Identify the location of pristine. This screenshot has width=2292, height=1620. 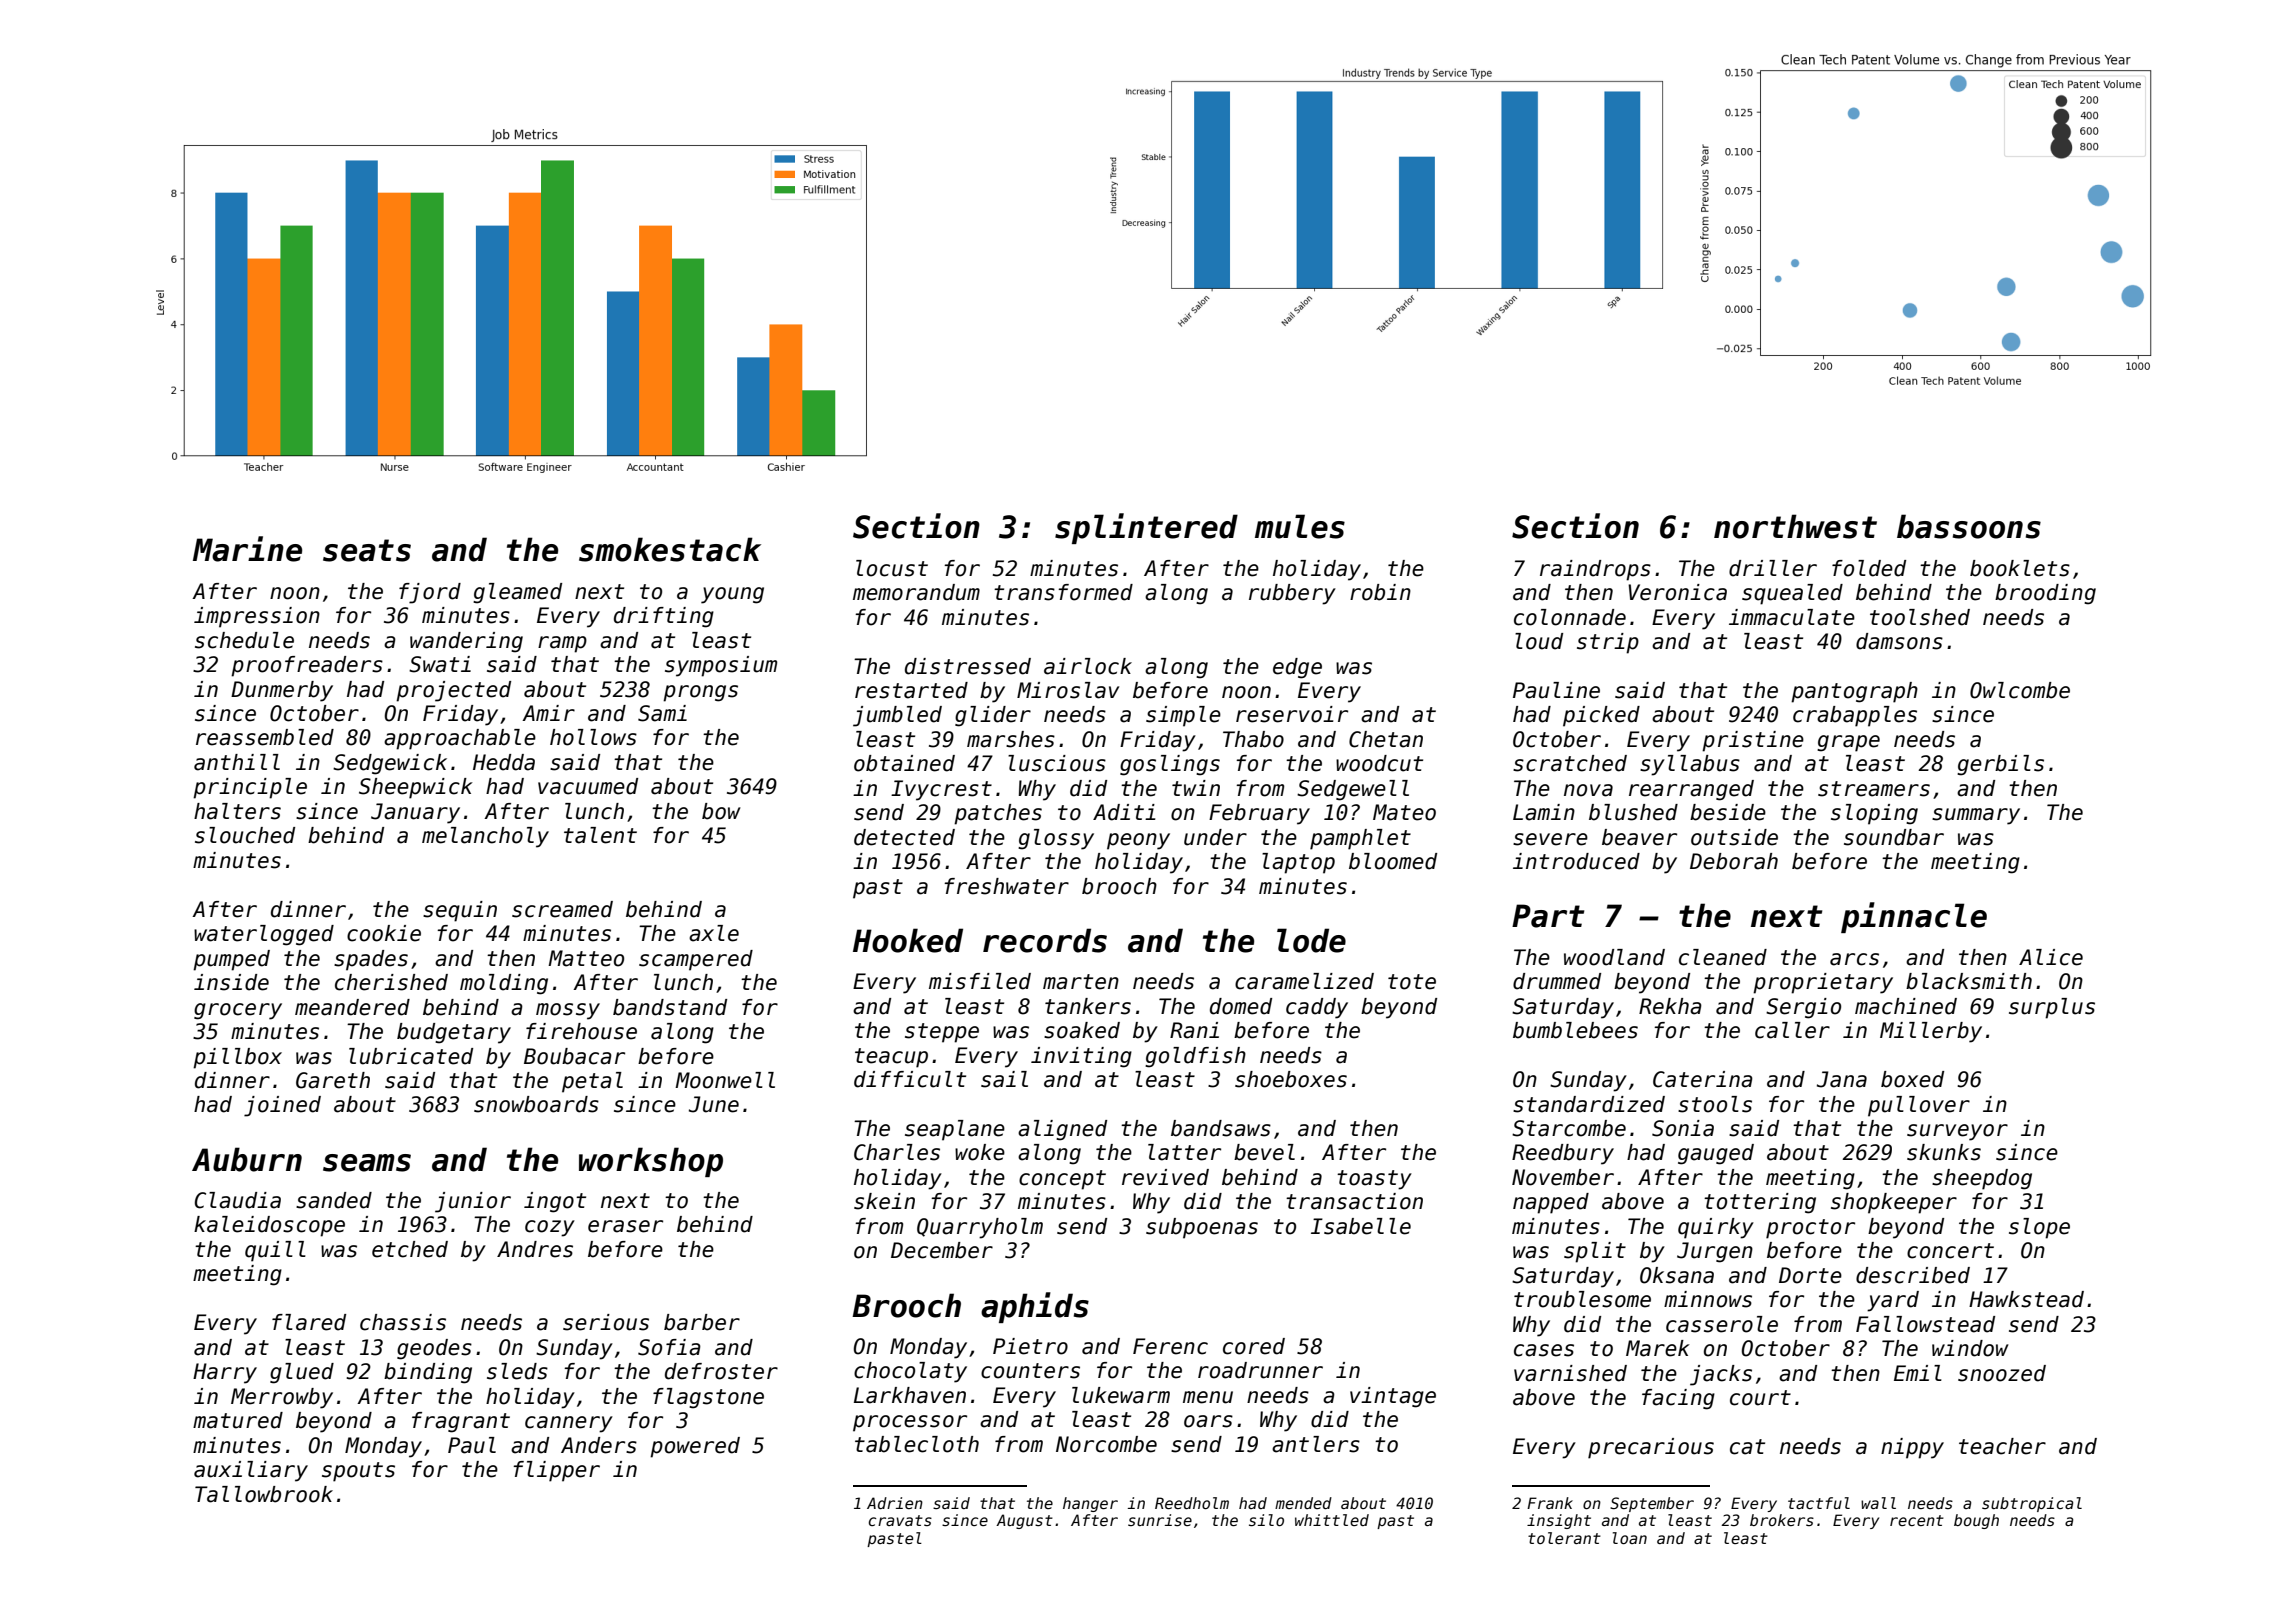
(1753, 741).
